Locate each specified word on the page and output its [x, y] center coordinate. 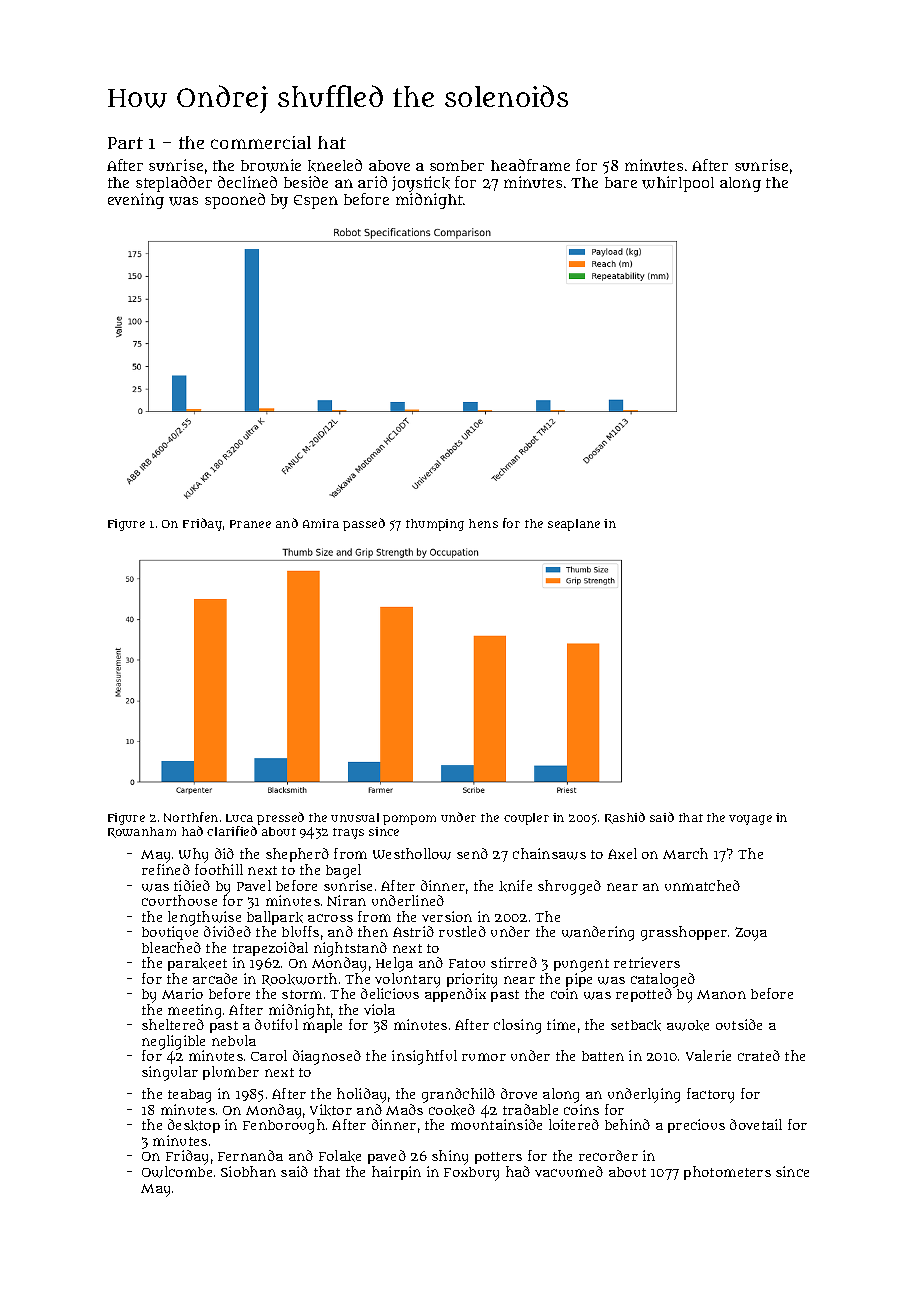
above [389, 165]
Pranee [250, 524]
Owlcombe [177, 1172]
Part [125, 143]
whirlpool [678, 184]
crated [759, 1055]
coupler [526, 819]
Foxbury [471, 1174]
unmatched [702, 885]
